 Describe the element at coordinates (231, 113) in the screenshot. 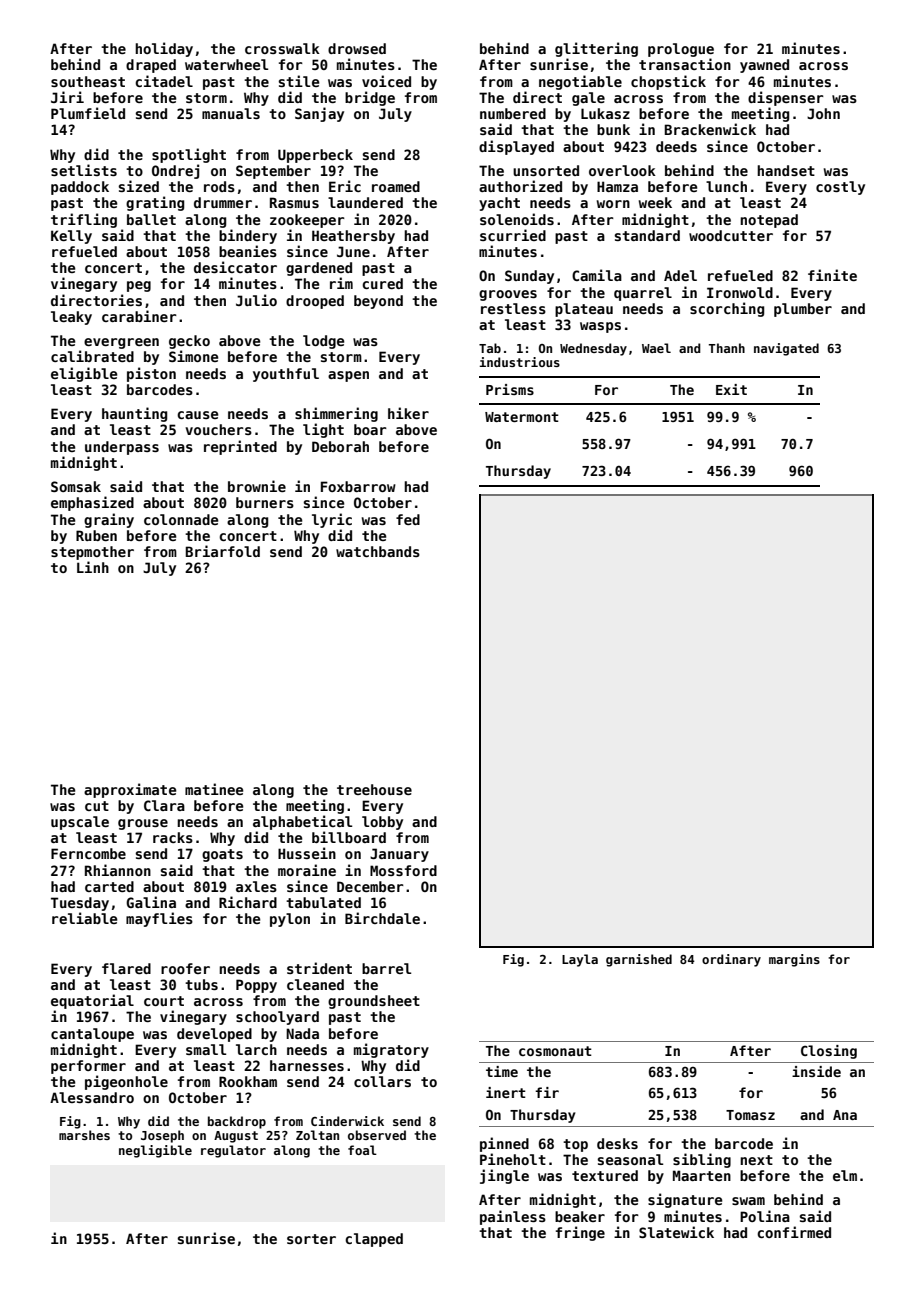

I see `manuals` at that location.
